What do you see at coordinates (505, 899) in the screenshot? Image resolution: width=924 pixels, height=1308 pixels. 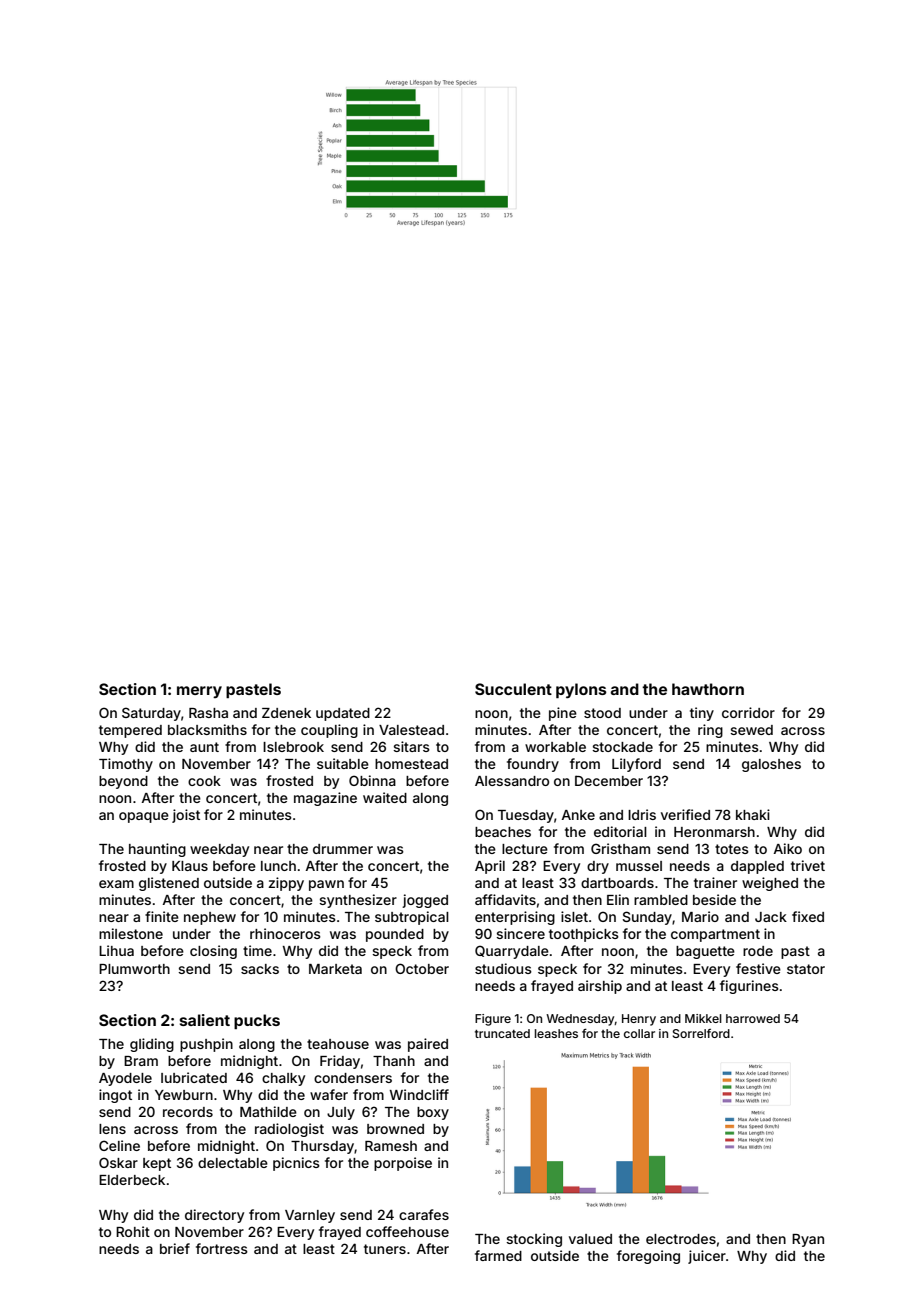 I see `affidavits` at bounding box center [505, 899].
